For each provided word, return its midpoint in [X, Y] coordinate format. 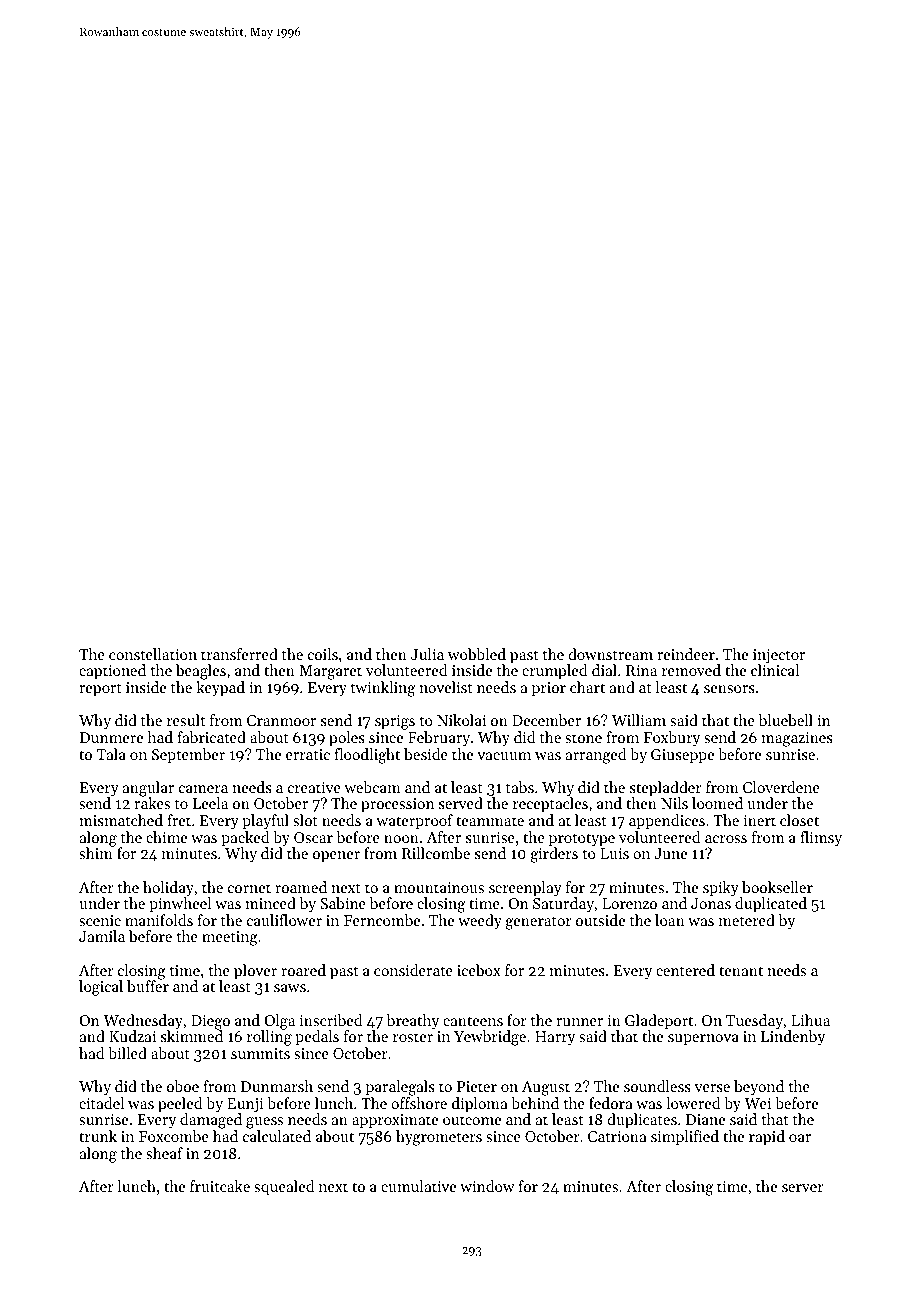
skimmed [192, 1036]
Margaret [330, 672]
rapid [767, 1137]
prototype [582, 840]
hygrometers [439, 1138]
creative [314, 787]
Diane [705, 1119]
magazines [797, 739]
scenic [100, 920]
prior [549, 689]
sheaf [164, 1153]
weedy [480, 922]
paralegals [400, 1088]
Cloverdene [781, 787]
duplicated [771, 904]
